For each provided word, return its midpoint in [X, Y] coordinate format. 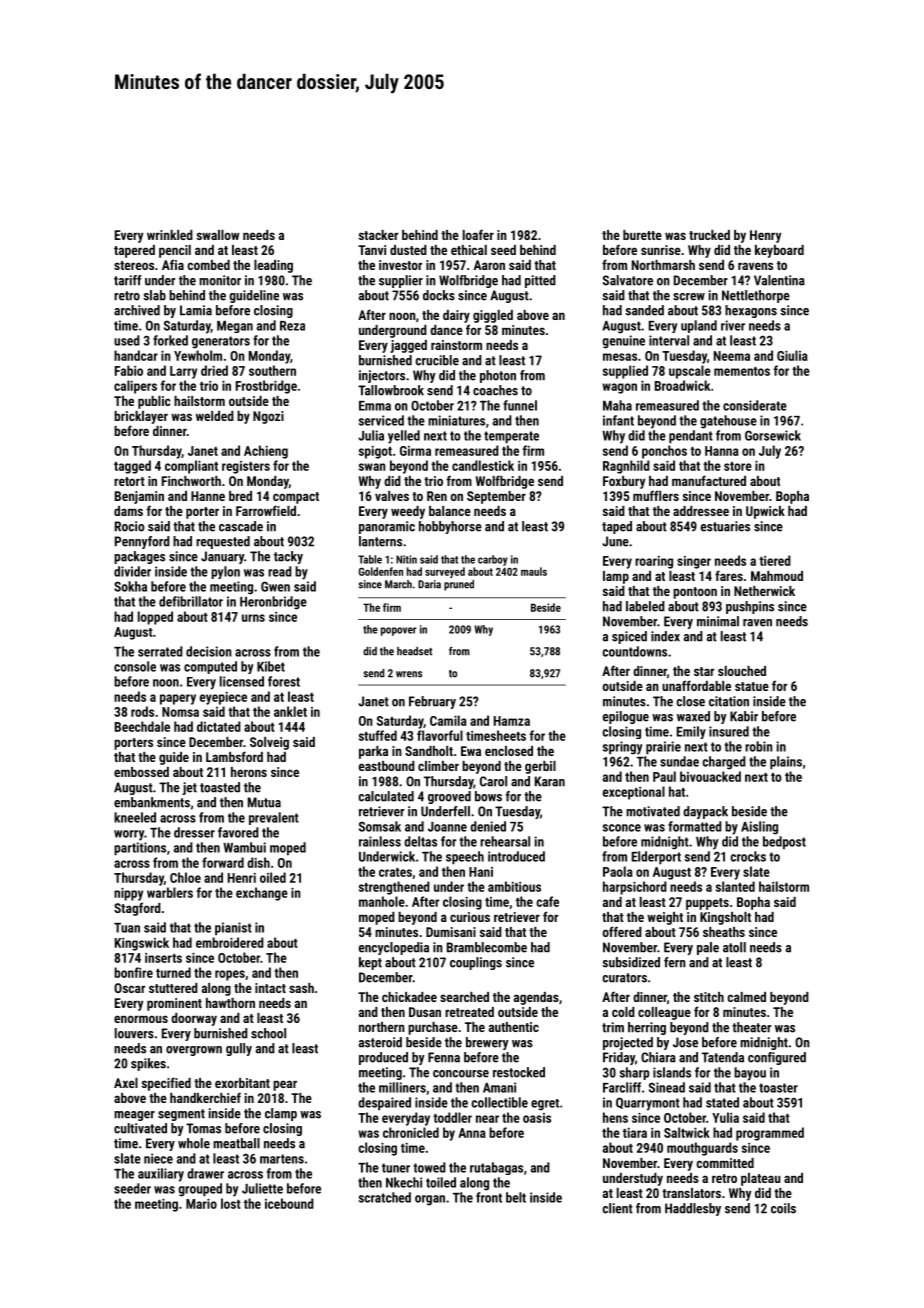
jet [189, 788]
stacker [378, 235]
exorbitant [242, 1083]
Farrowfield [266, 510]
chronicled [411, 1132]
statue [752, 686]
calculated [386, 796]
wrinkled [170, 235]
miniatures [456, 420]
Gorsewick [773, 435]
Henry [765, 236]
